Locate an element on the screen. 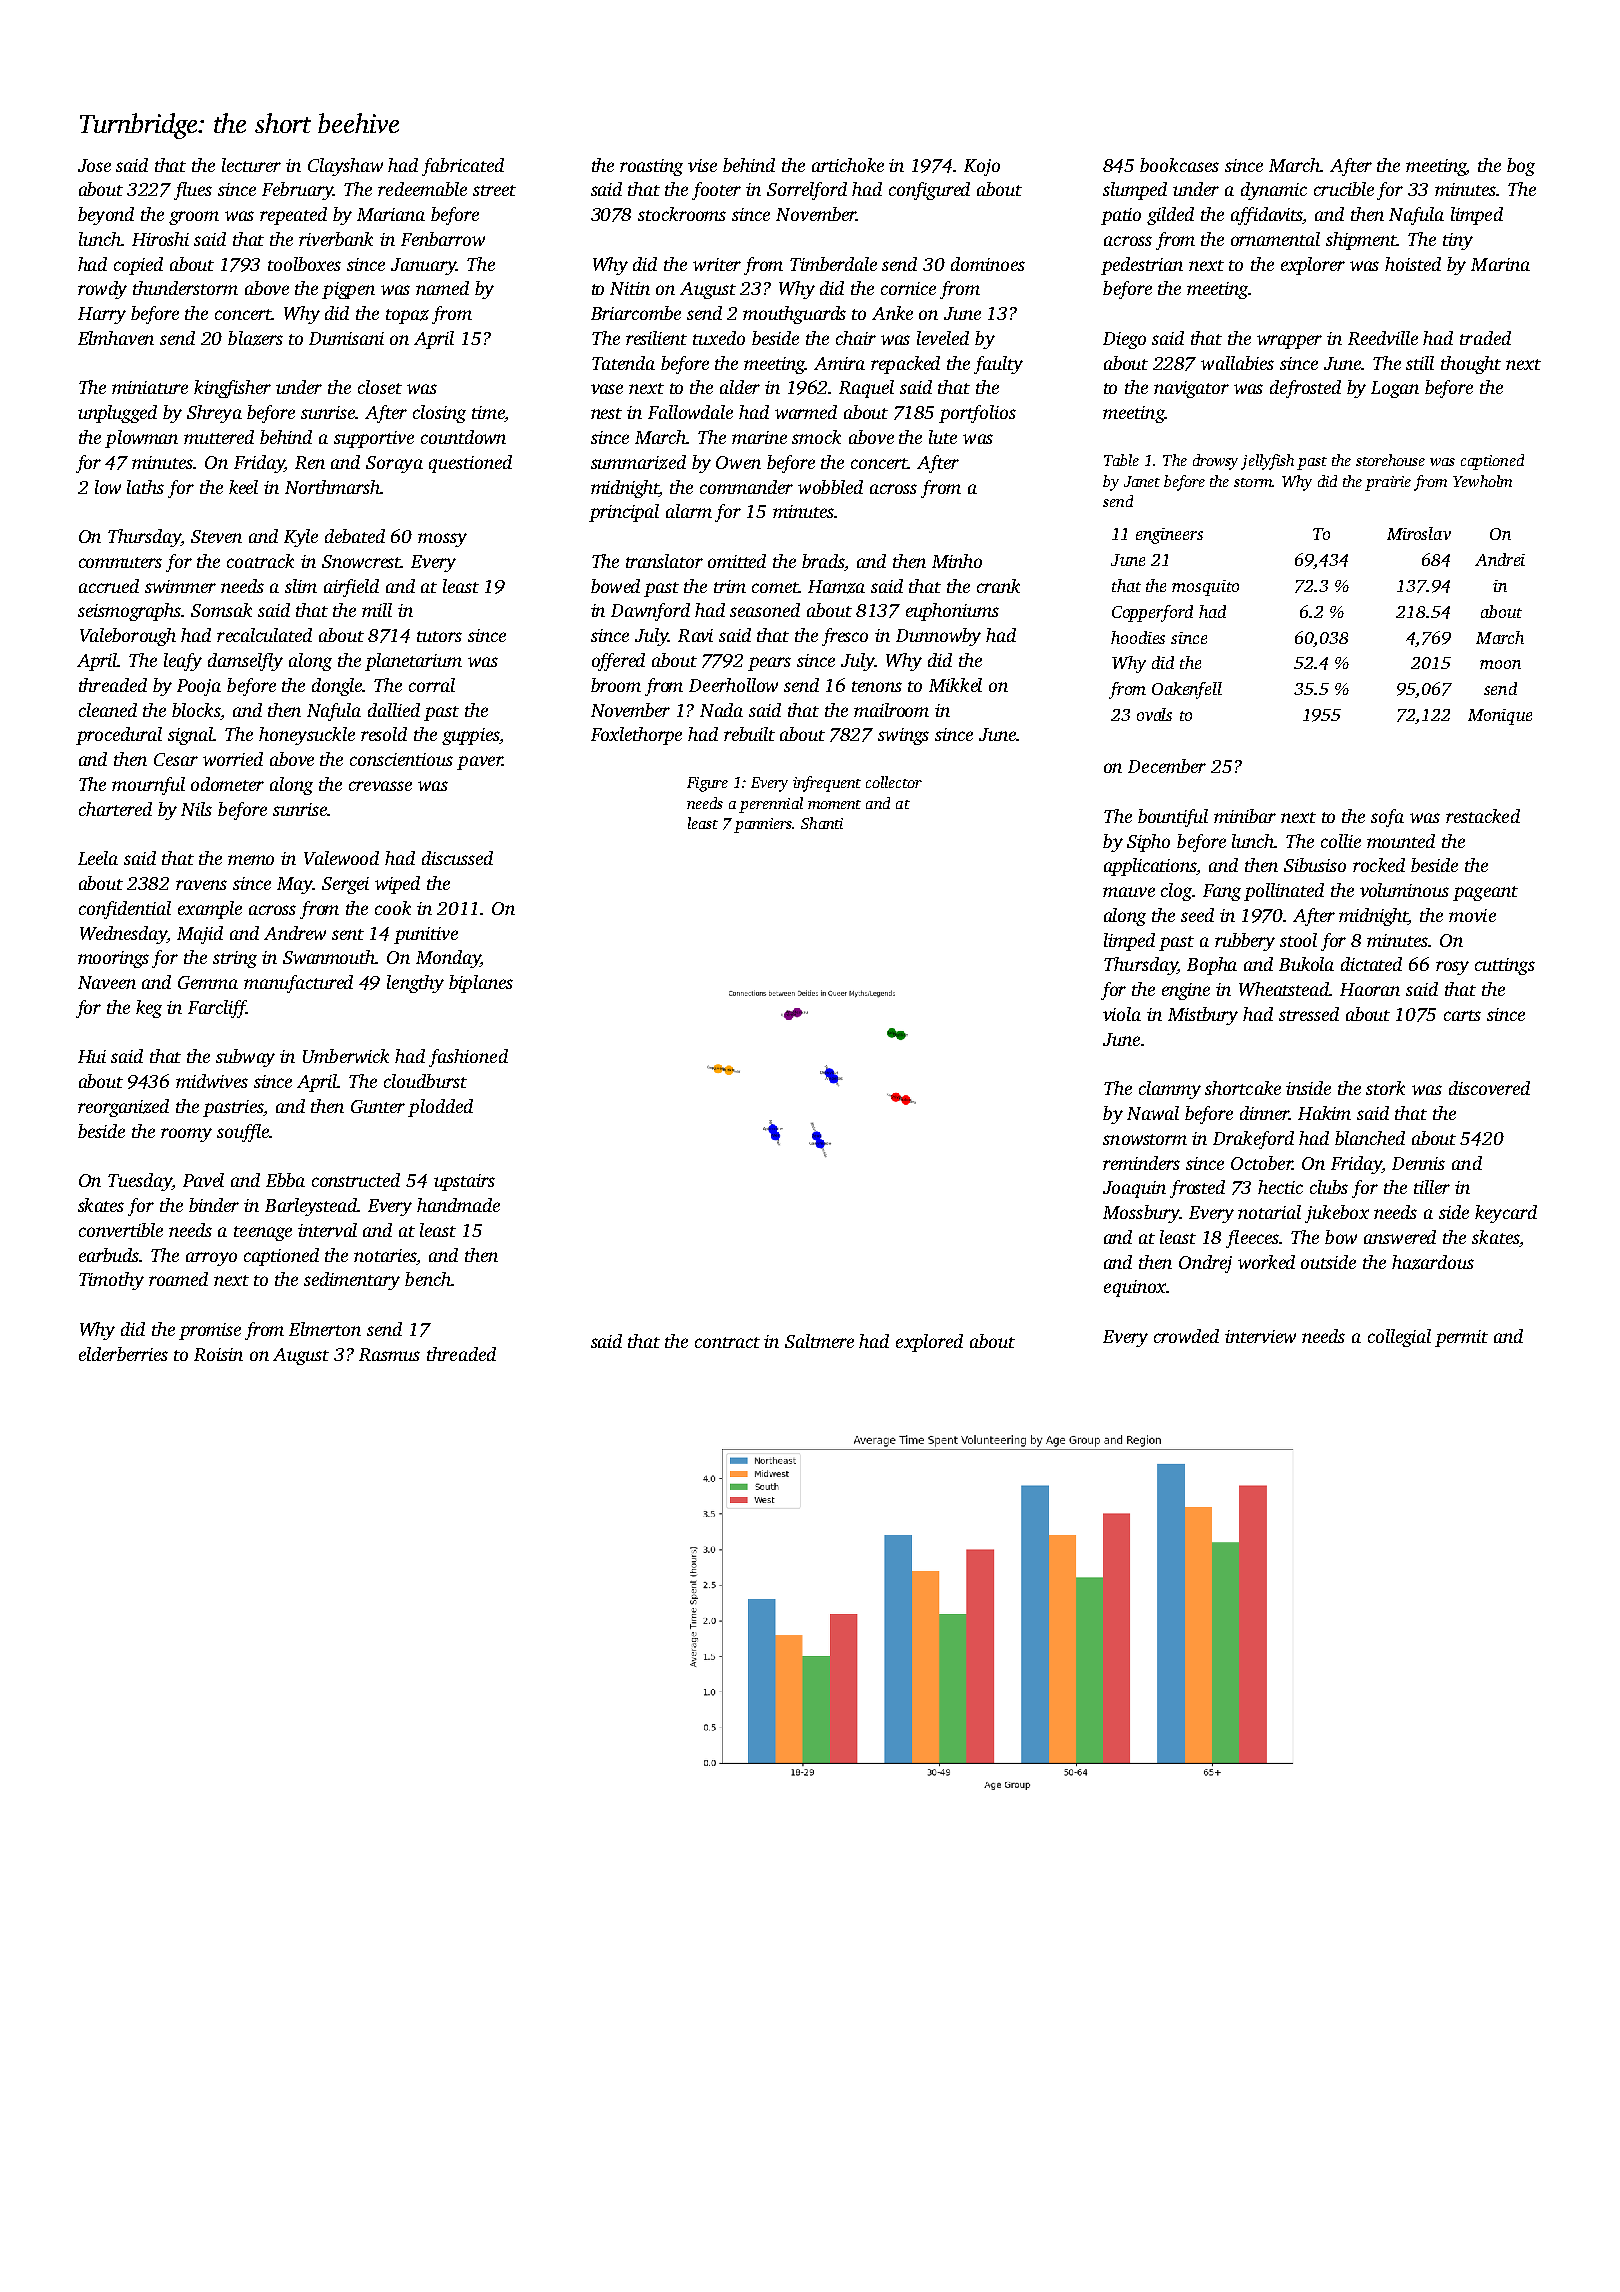  explored is located at coordinates (929, 1343).
